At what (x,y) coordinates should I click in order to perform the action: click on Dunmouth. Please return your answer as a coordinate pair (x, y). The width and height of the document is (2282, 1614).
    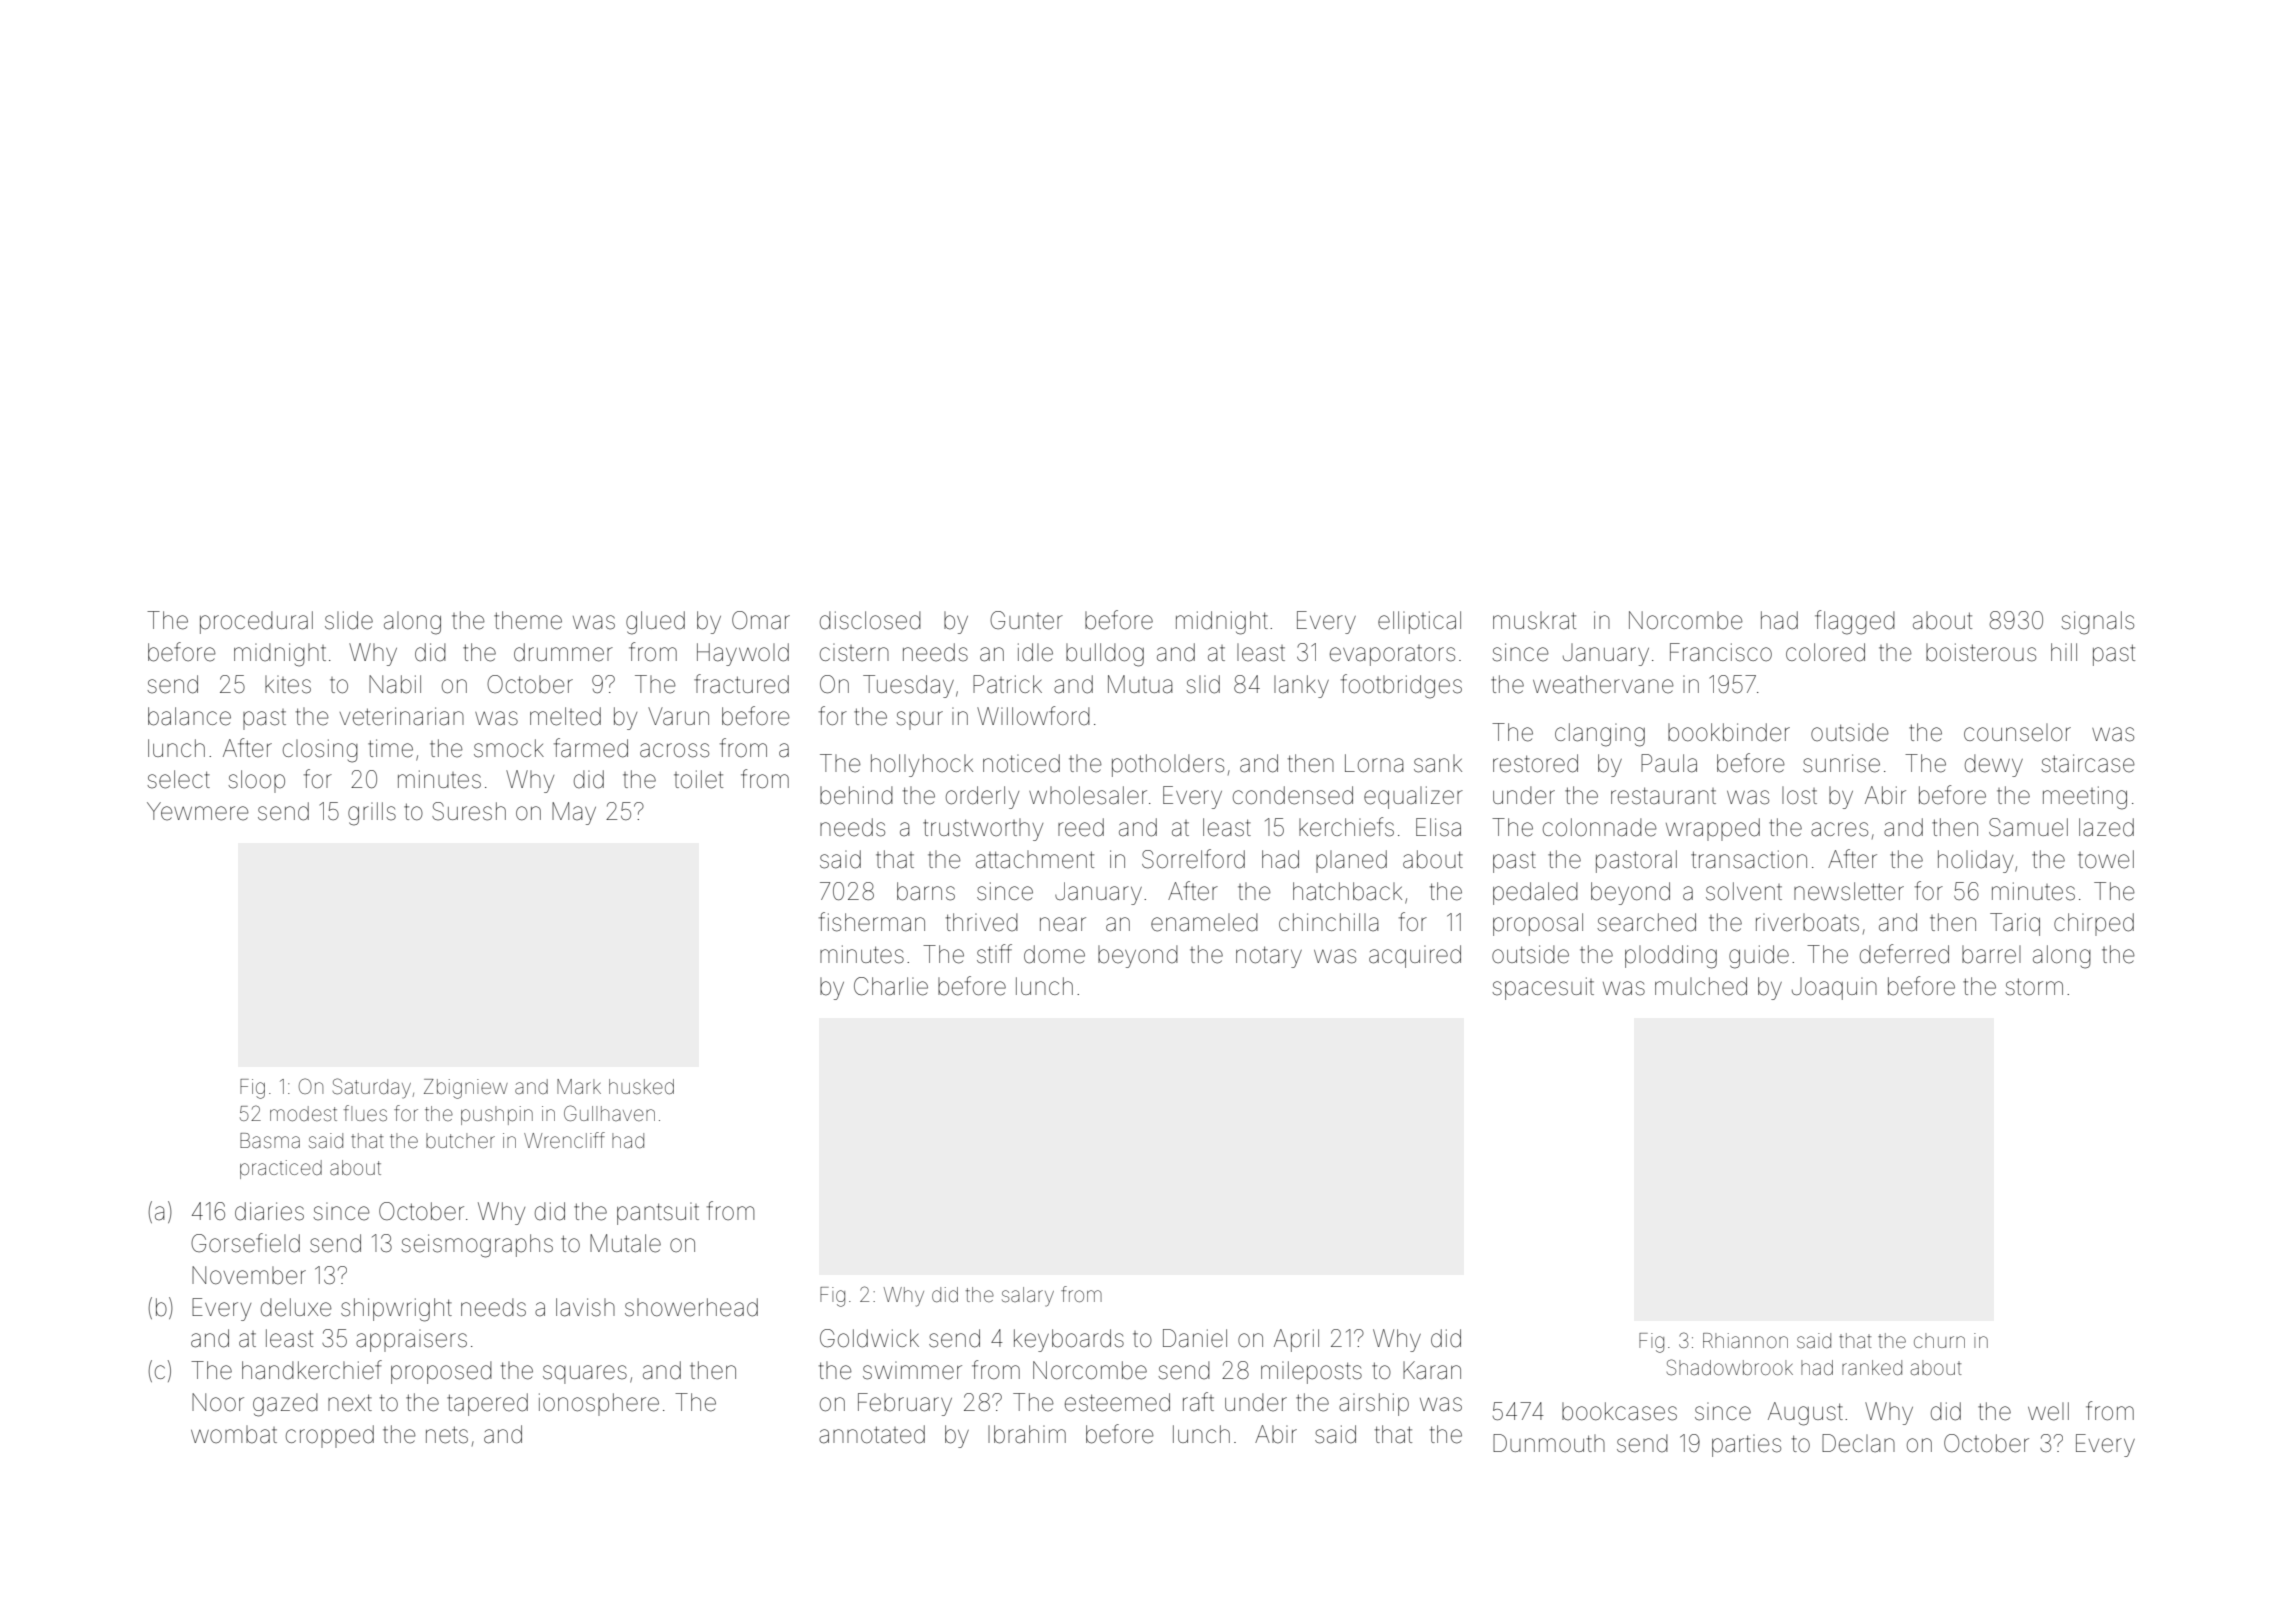
    Looking at the image, I should click on (1549, 1443).
